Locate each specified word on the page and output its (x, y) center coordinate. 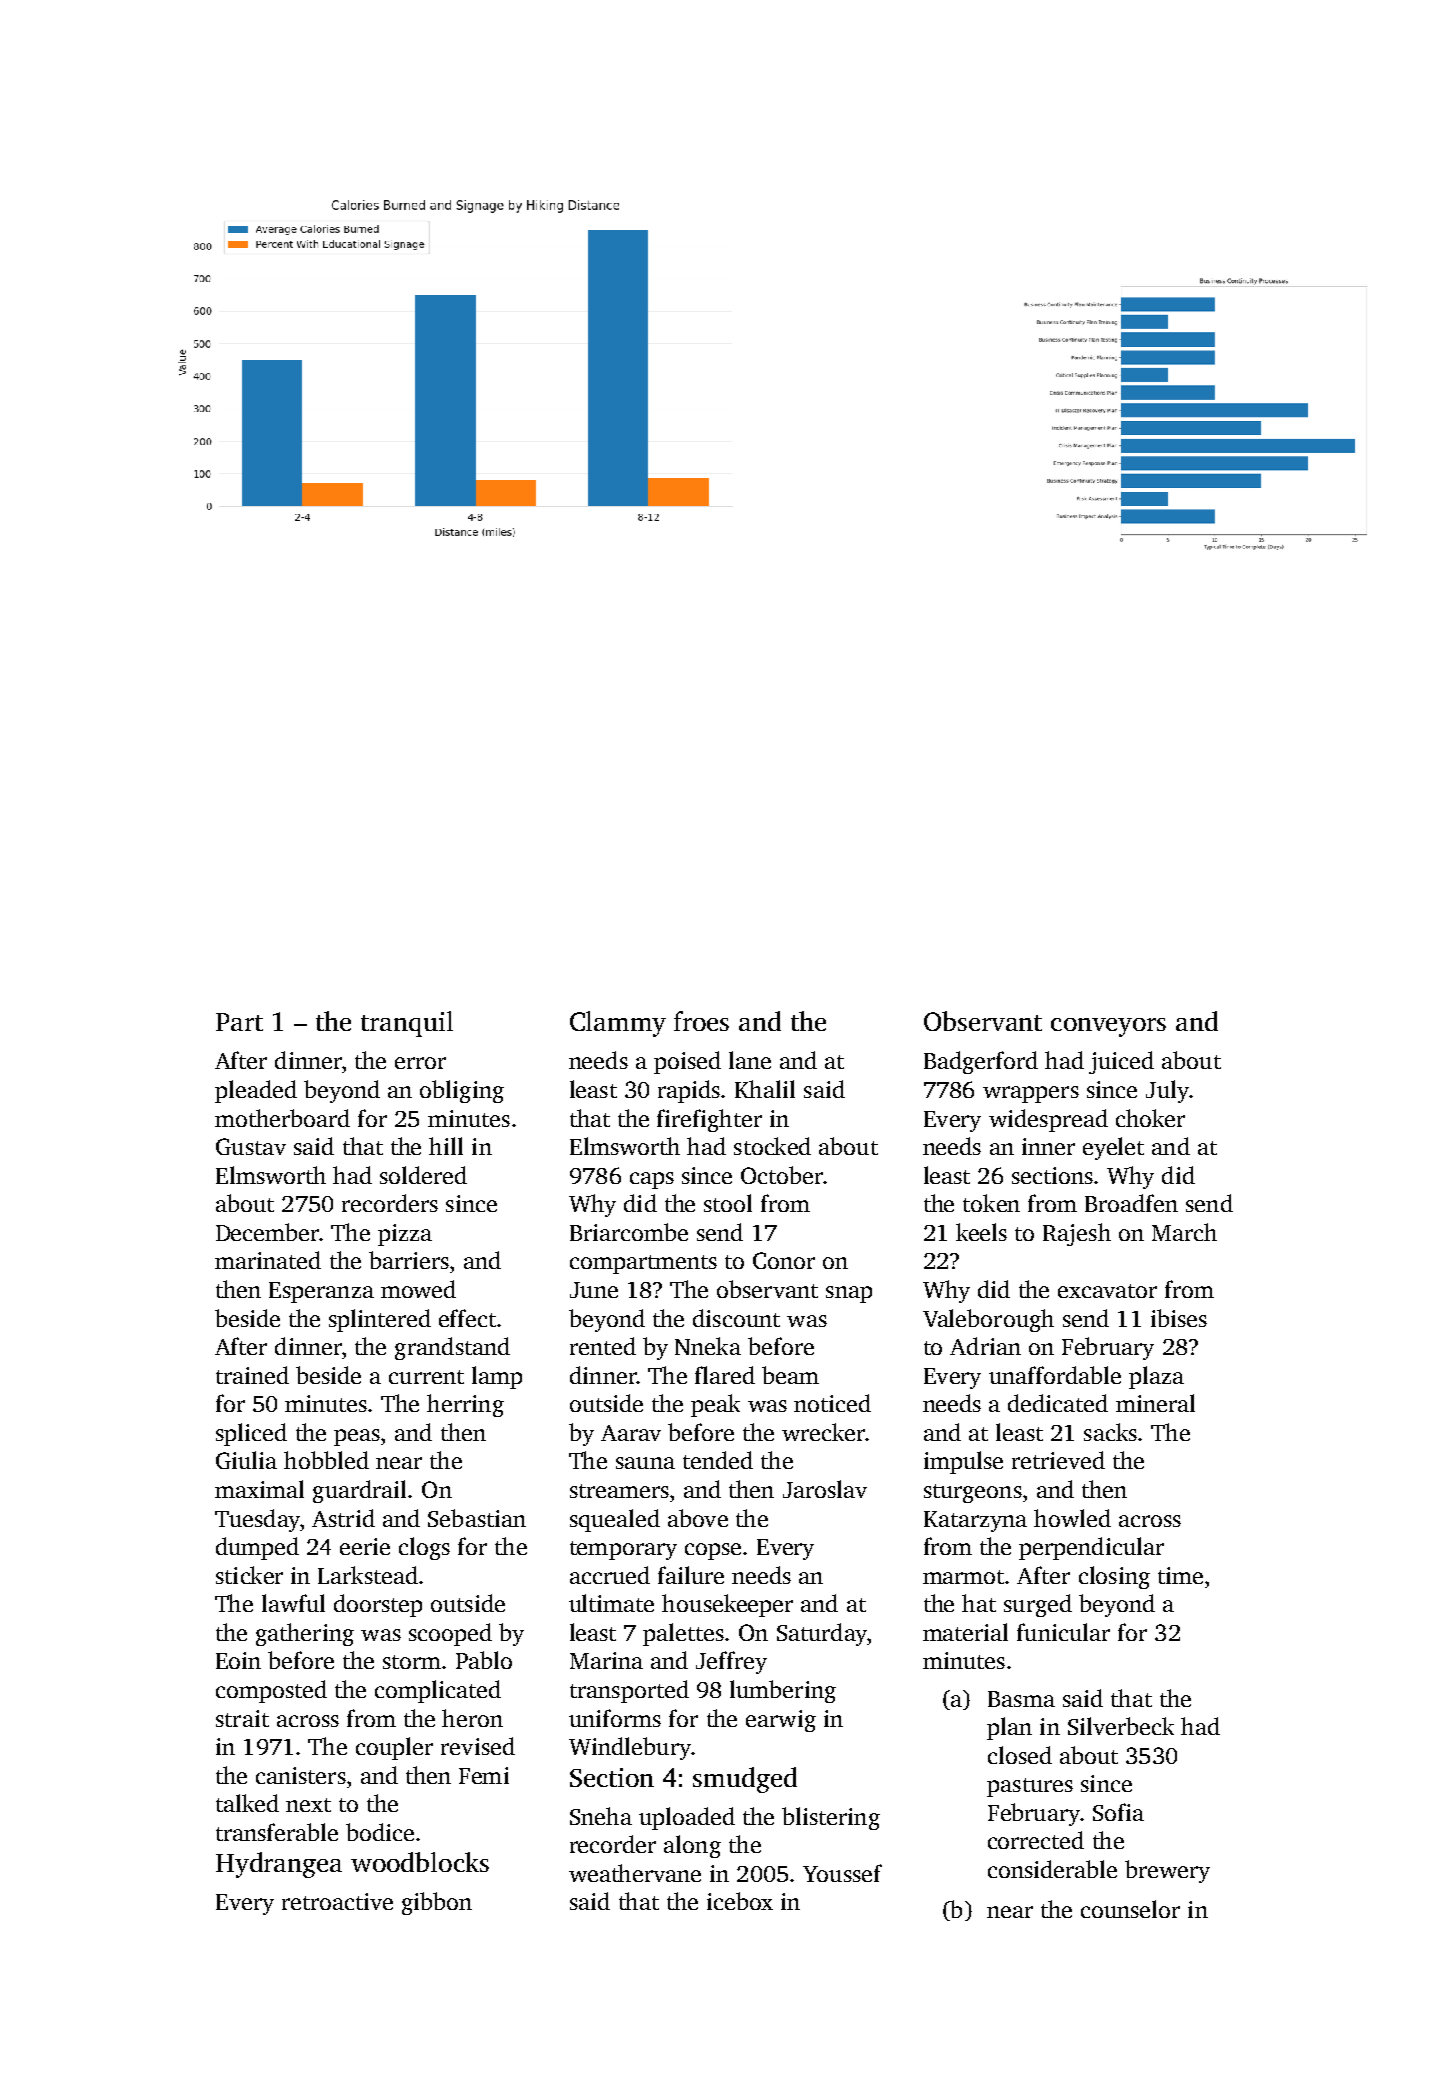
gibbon (437, 1903)
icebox (740, 1901)
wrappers (1031, 1094)
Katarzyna (975, 1521)
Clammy (618, 1024)
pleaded (256, 1091)
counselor (1130, 1909)
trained (252, 1375)
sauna (645, 1463)
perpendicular (1091, 1548)
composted (271, 1691)
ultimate (611, 1603)
